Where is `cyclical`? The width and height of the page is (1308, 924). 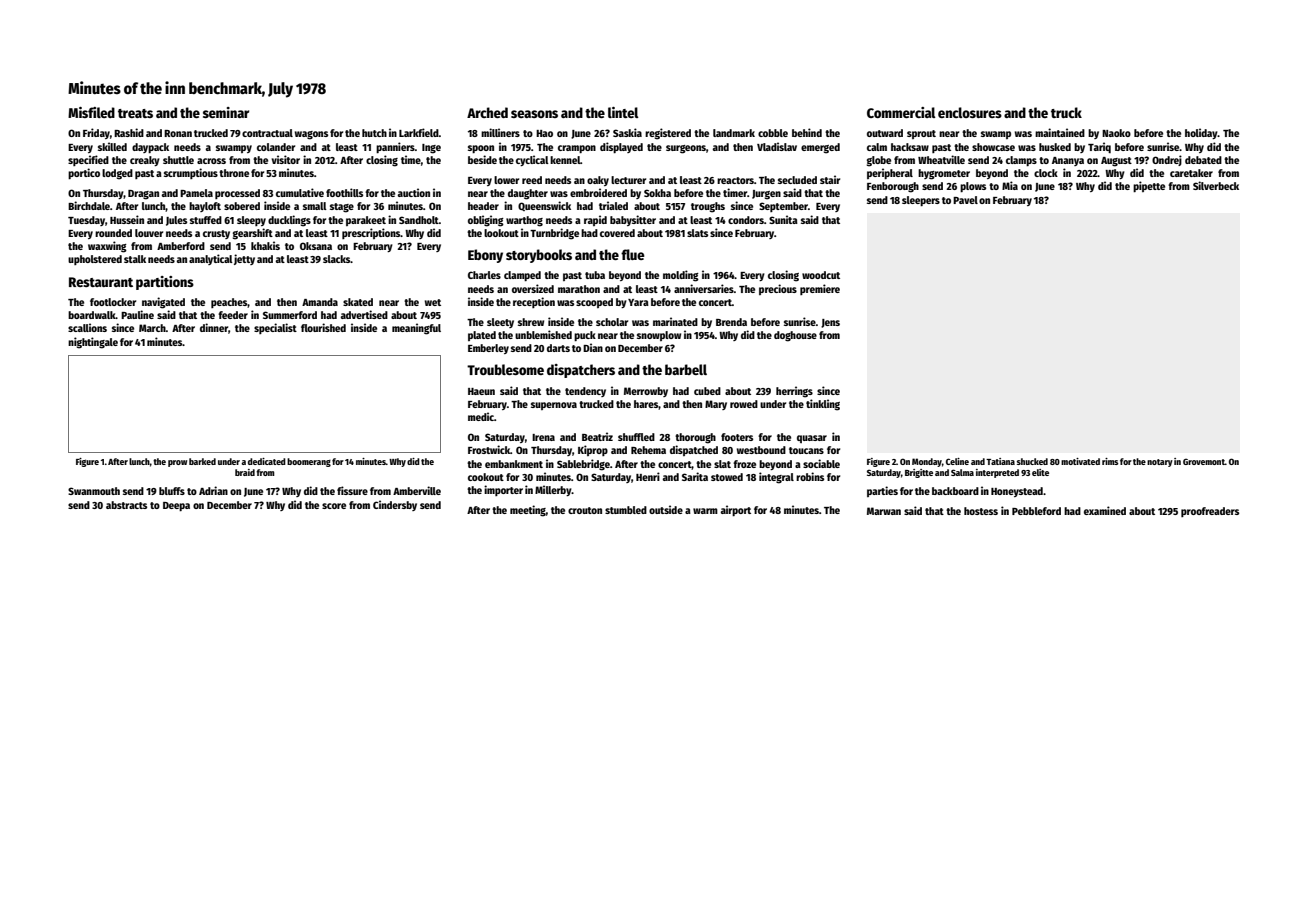
cyclical is located at coordinates (532, 160).
